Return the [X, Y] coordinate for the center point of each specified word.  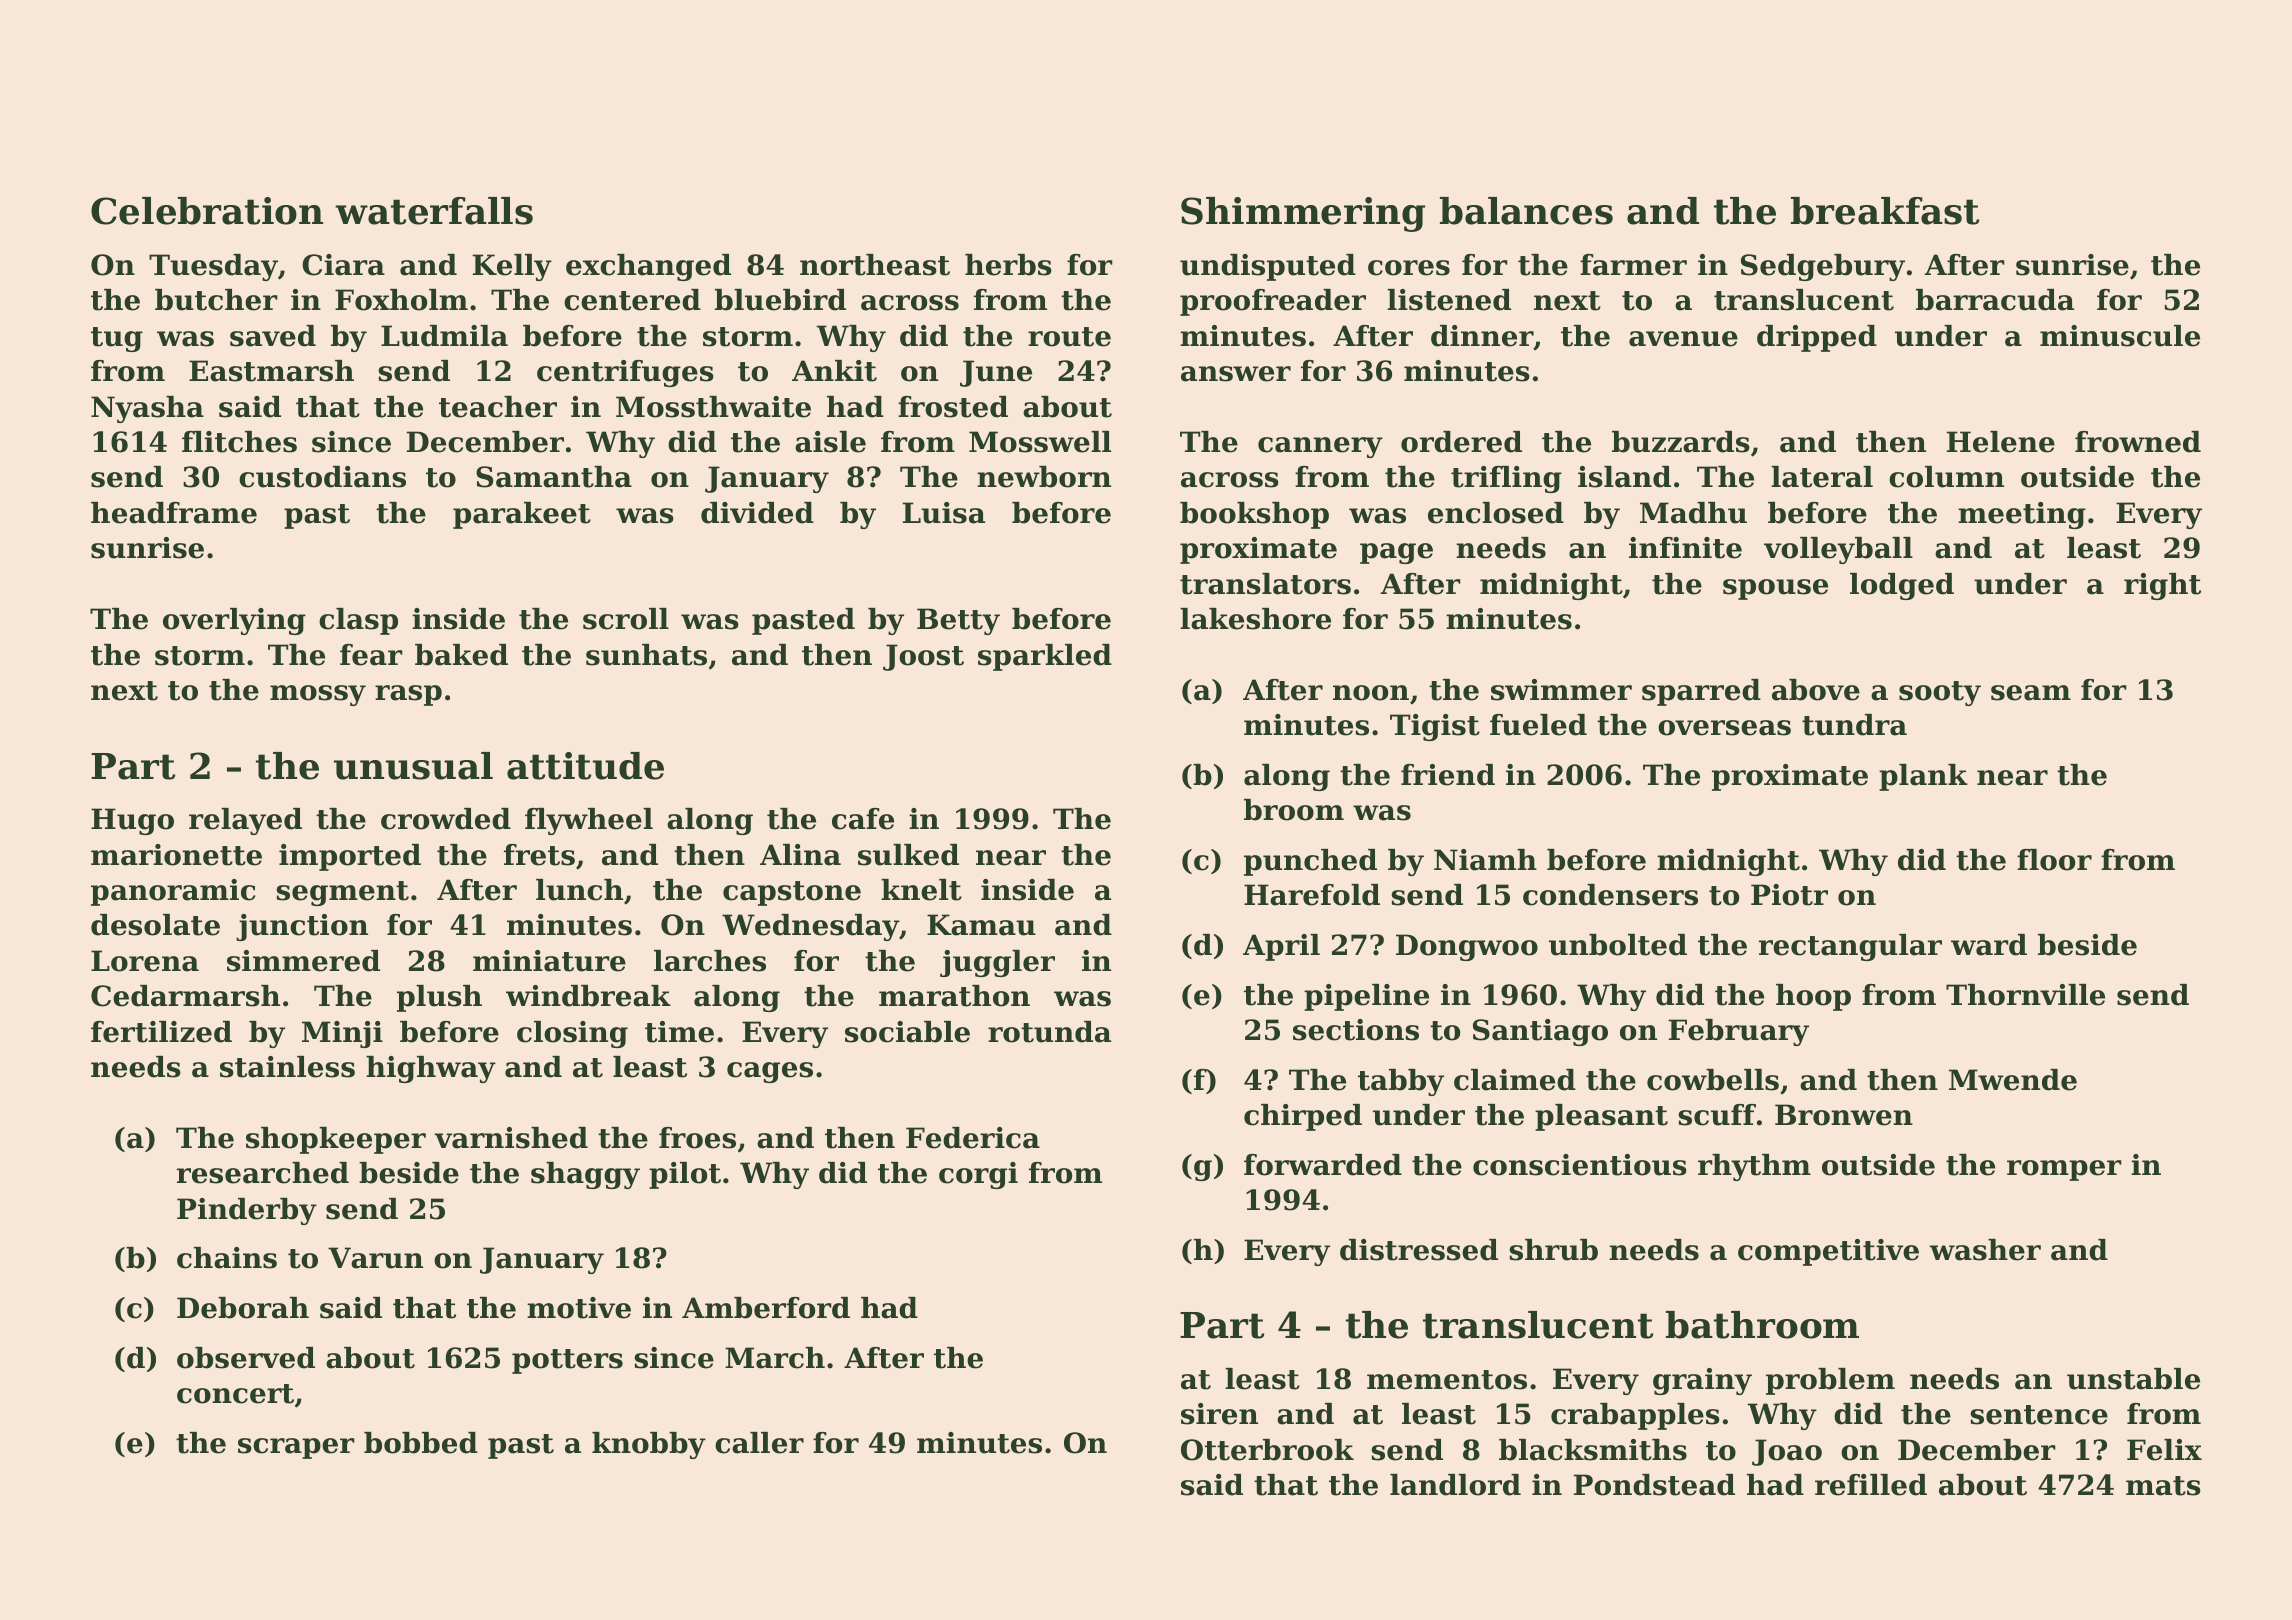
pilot [685, 1175]
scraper [296, 1448]
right [2162, 586]
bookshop [1254, 515]
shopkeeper [336, 1140]
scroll [626, 619]
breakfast [1885, 211]
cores [1409, 268]
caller [759, 1443]
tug [117, 339]
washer [1985, 1250]
